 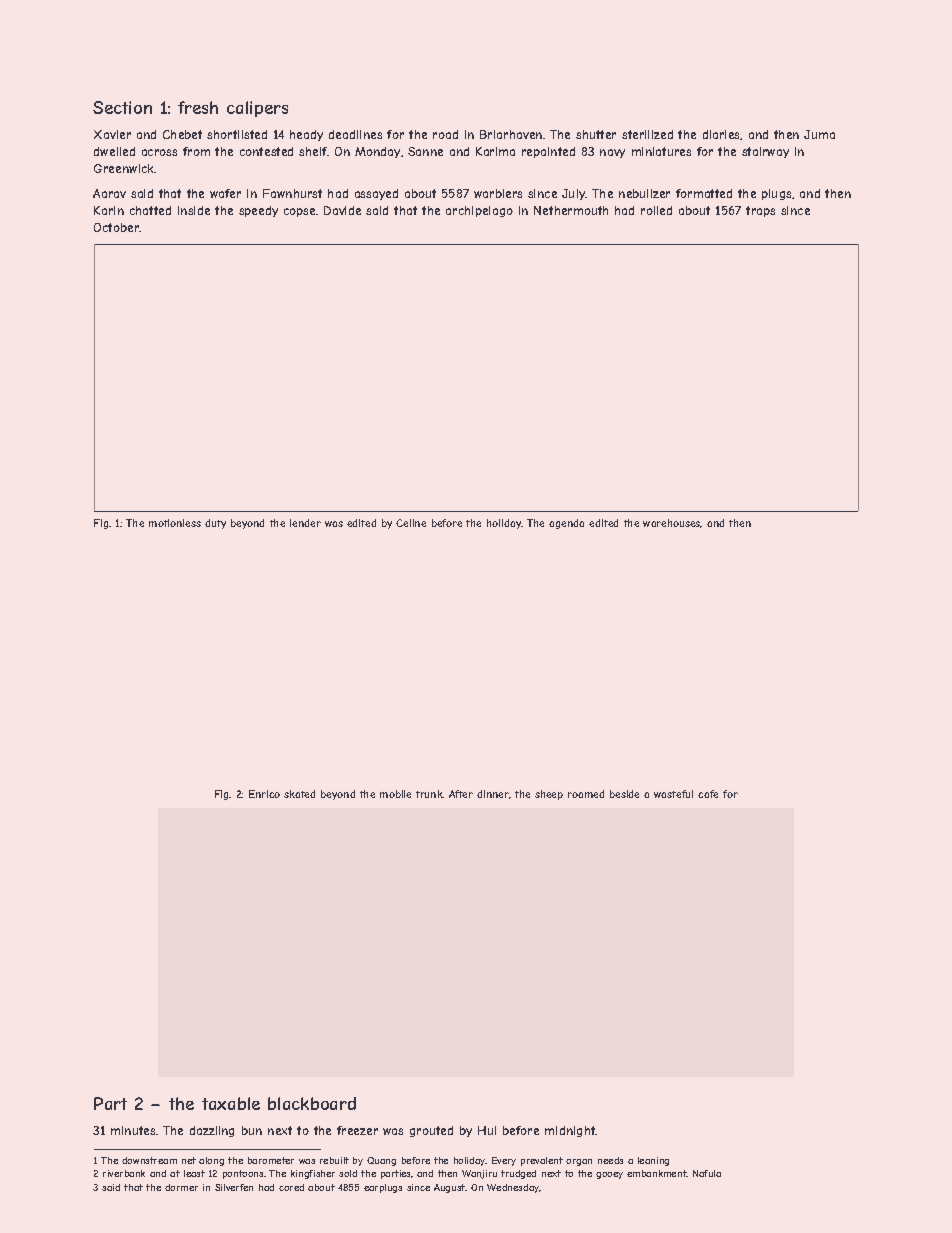 I want to click on calipers, so click(x=257, y=109).
